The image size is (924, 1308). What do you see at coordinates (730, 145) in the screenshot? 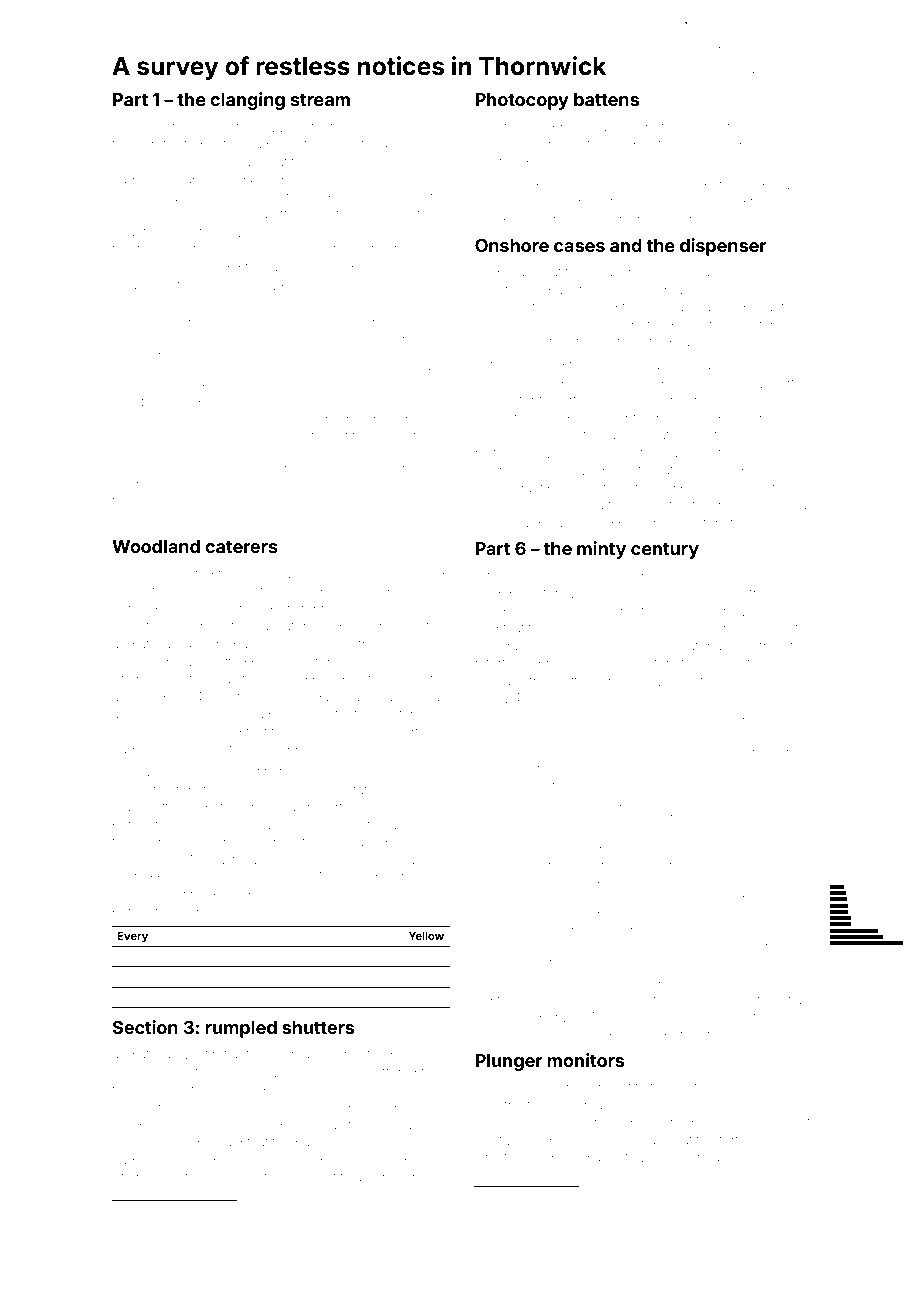
I see `wallaby` at bounding box center [730, 145].
